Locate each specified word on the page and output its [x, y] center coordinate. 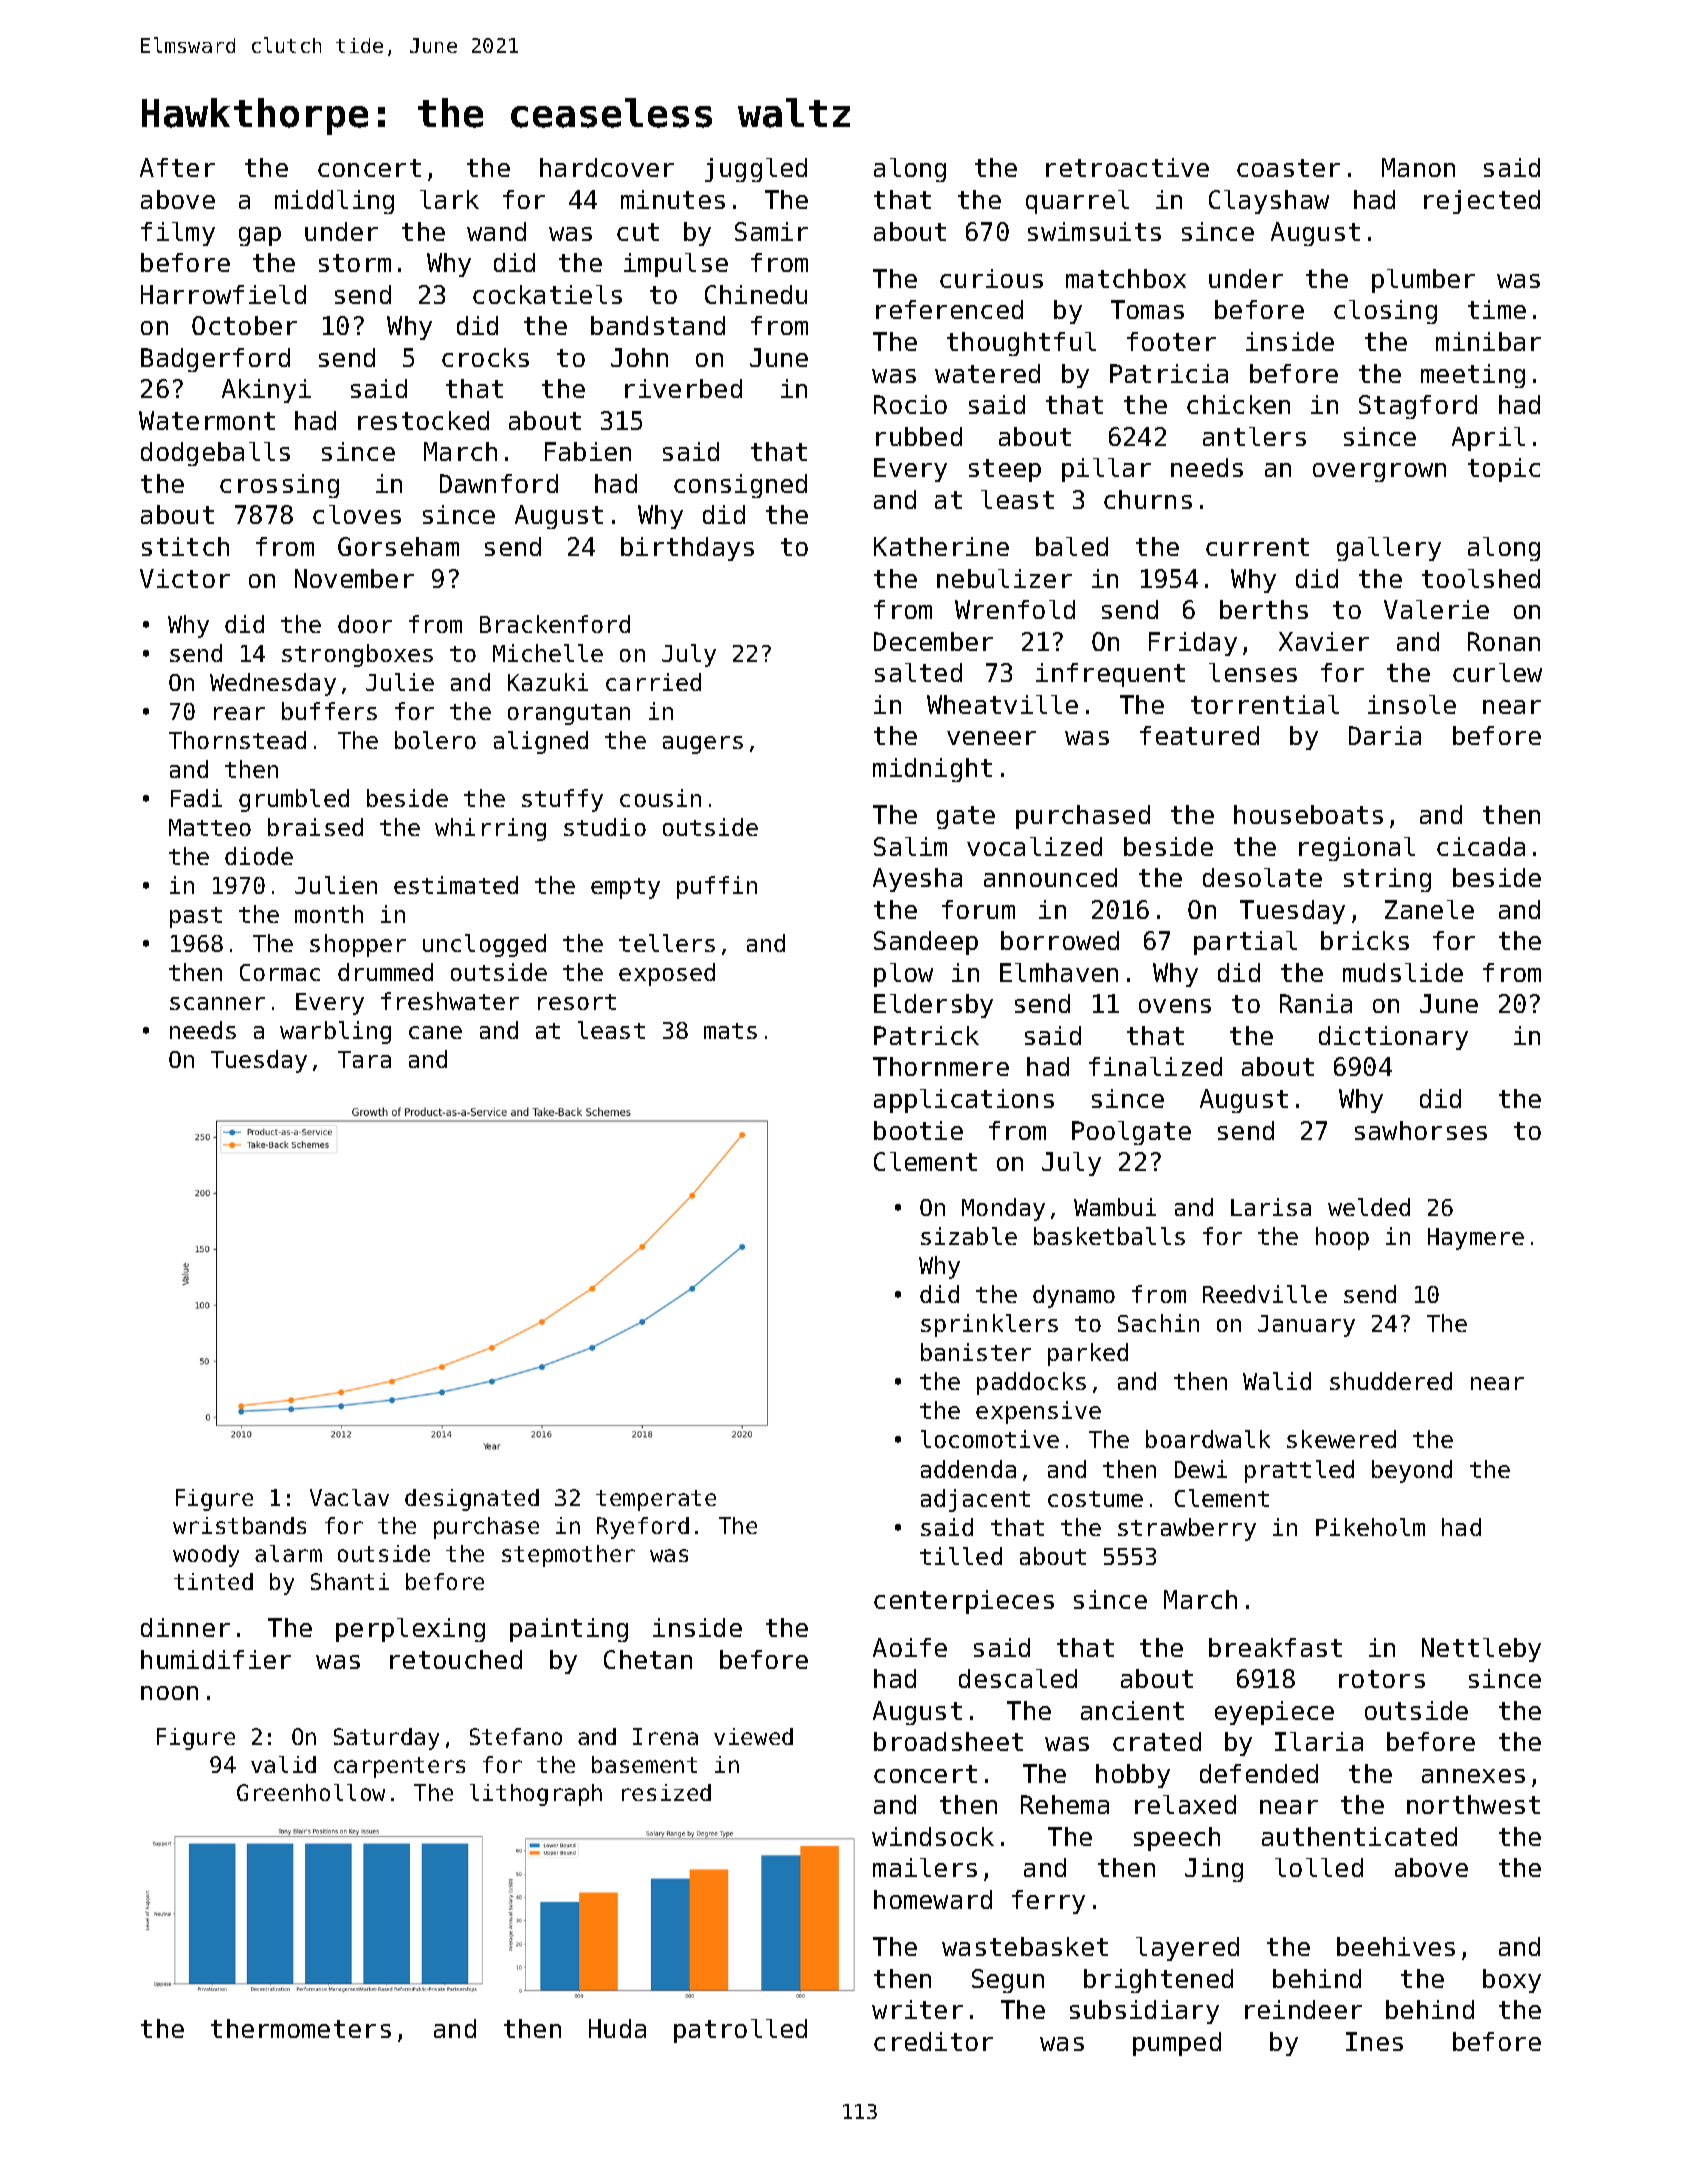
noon [169, 1693]
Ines [1374, 2041]
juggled [756, 170]
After [177, 167]
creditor [933, 2041]
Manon [1418, 167]
